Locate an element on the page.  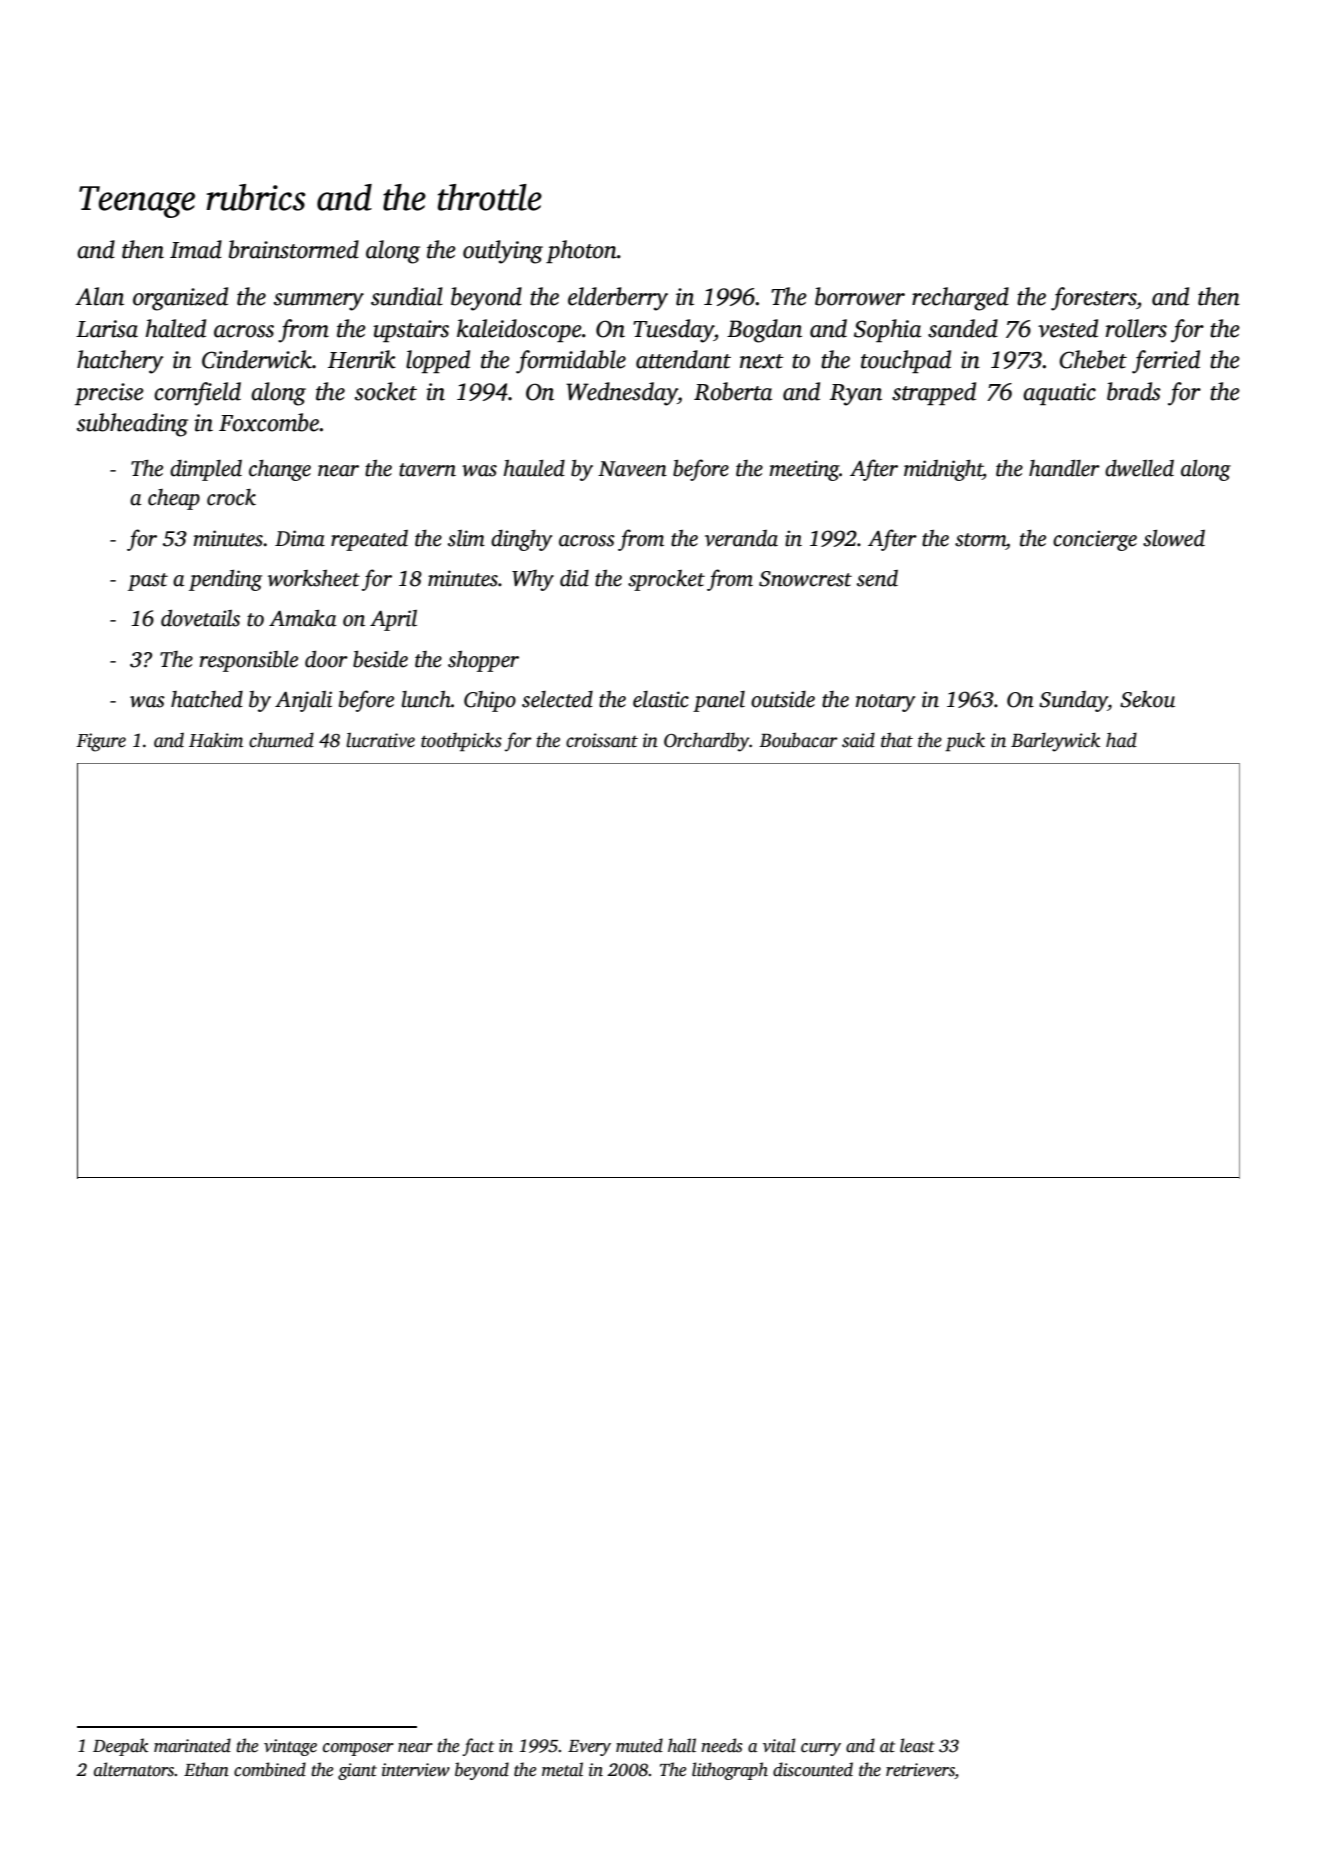
slowed is located at coordinates (1174, 538).
